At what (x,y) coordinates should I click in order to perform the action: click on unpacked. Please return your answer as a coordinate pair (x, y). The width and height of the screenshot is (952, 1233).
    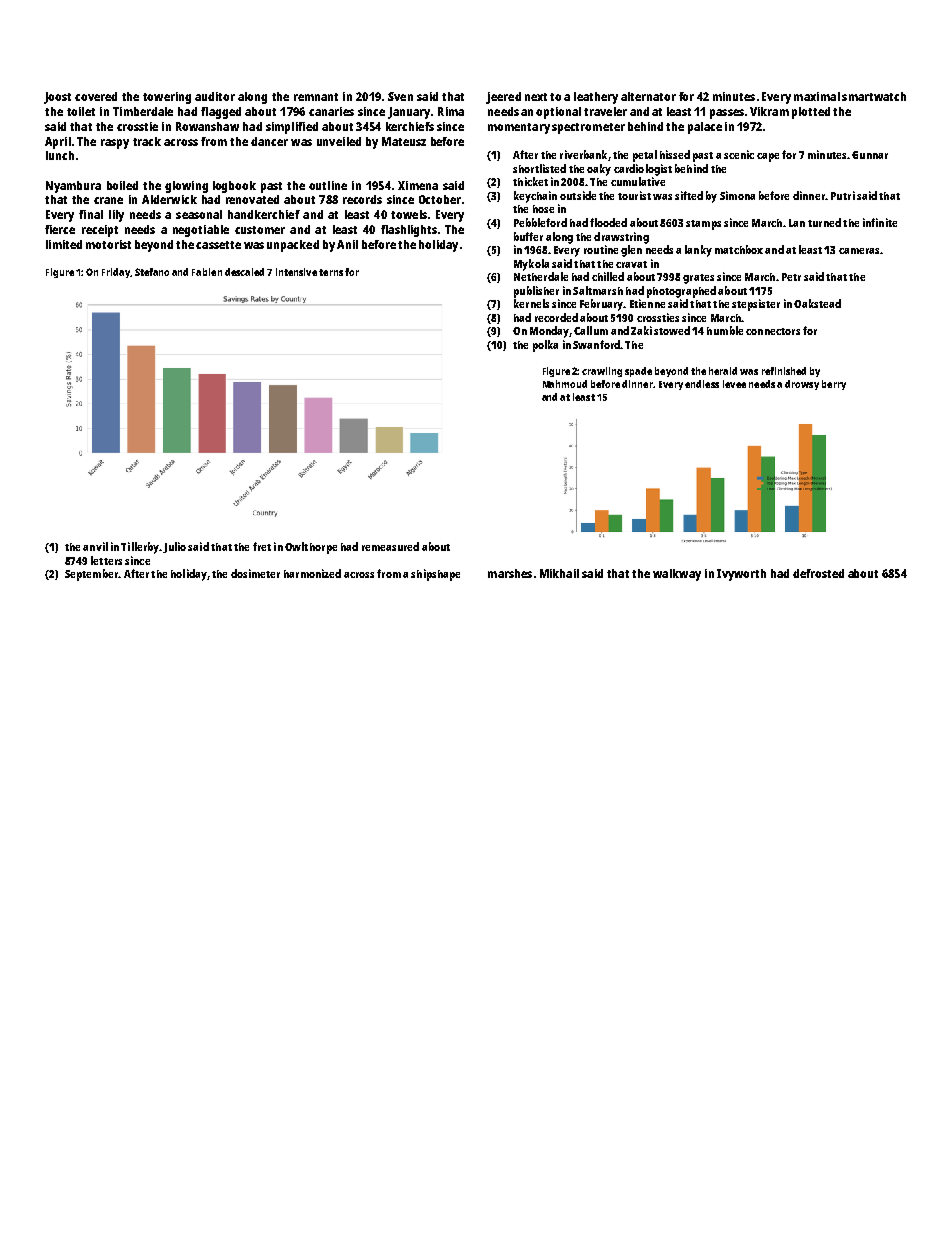
    Looking at the image, I should click on (293, 246).
